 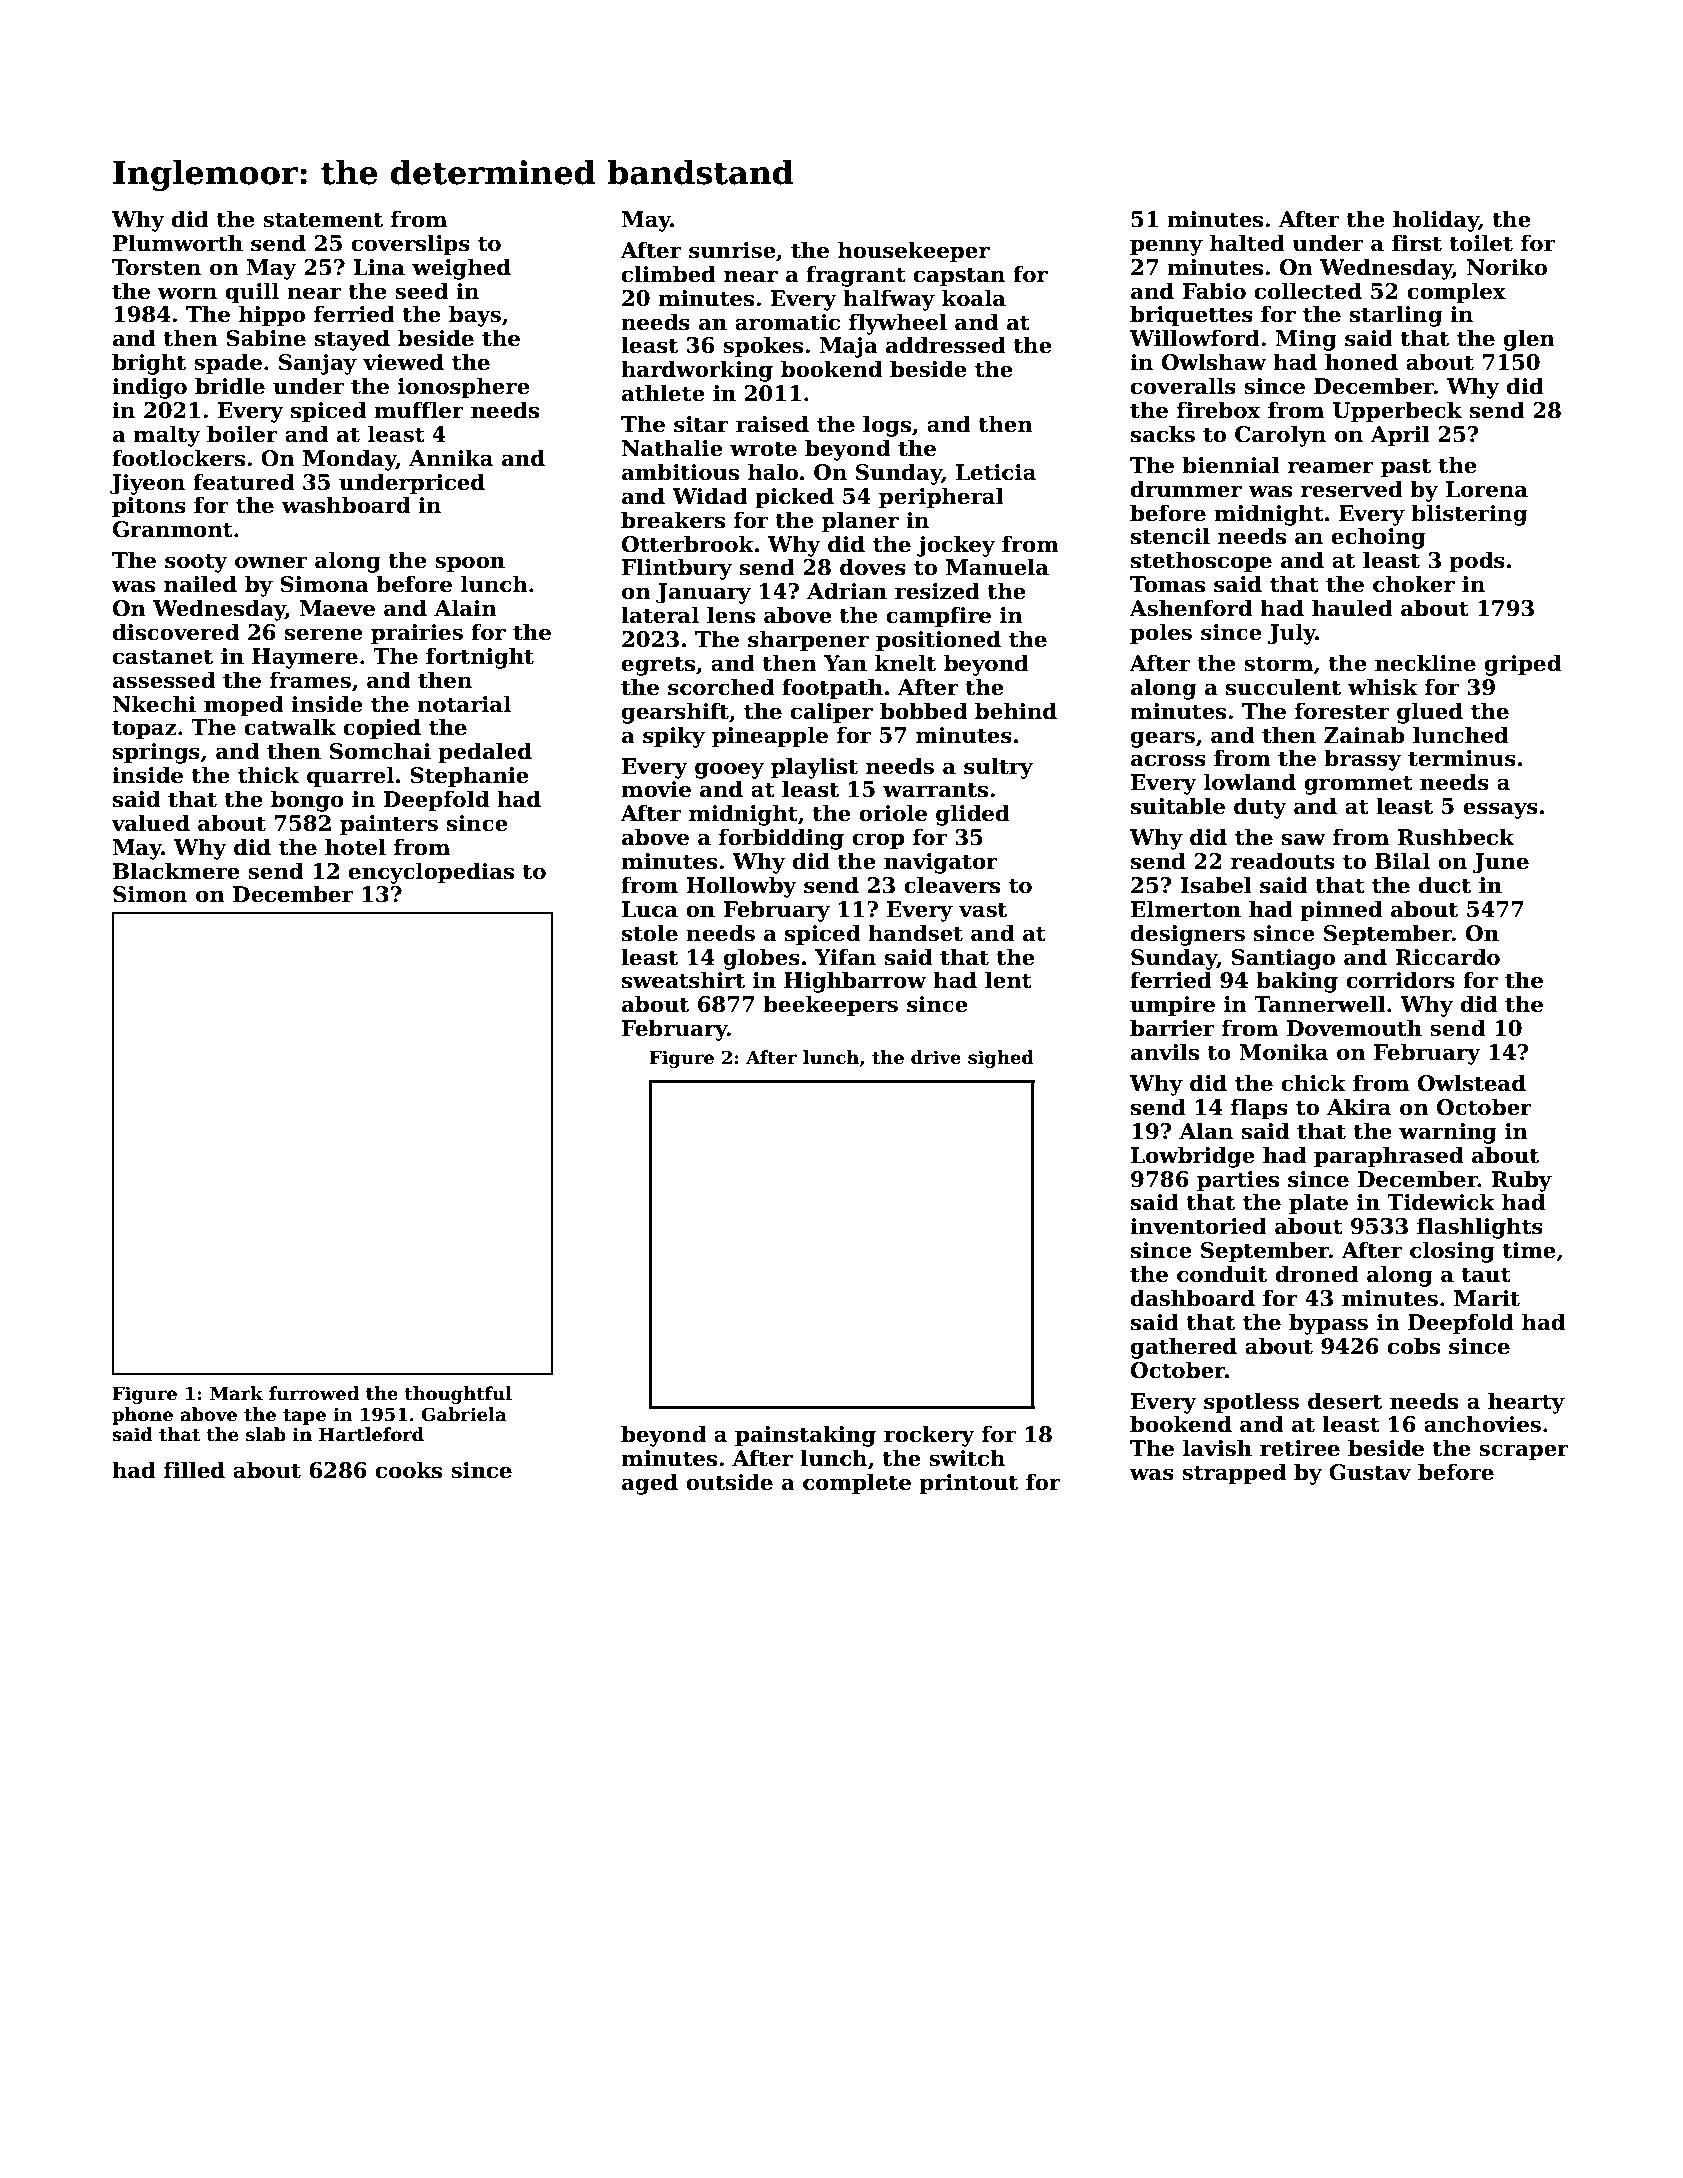 What do you see at coordinates (176, 871) in the image?
I see `Blackmere` at bounding box center [176, 871].
